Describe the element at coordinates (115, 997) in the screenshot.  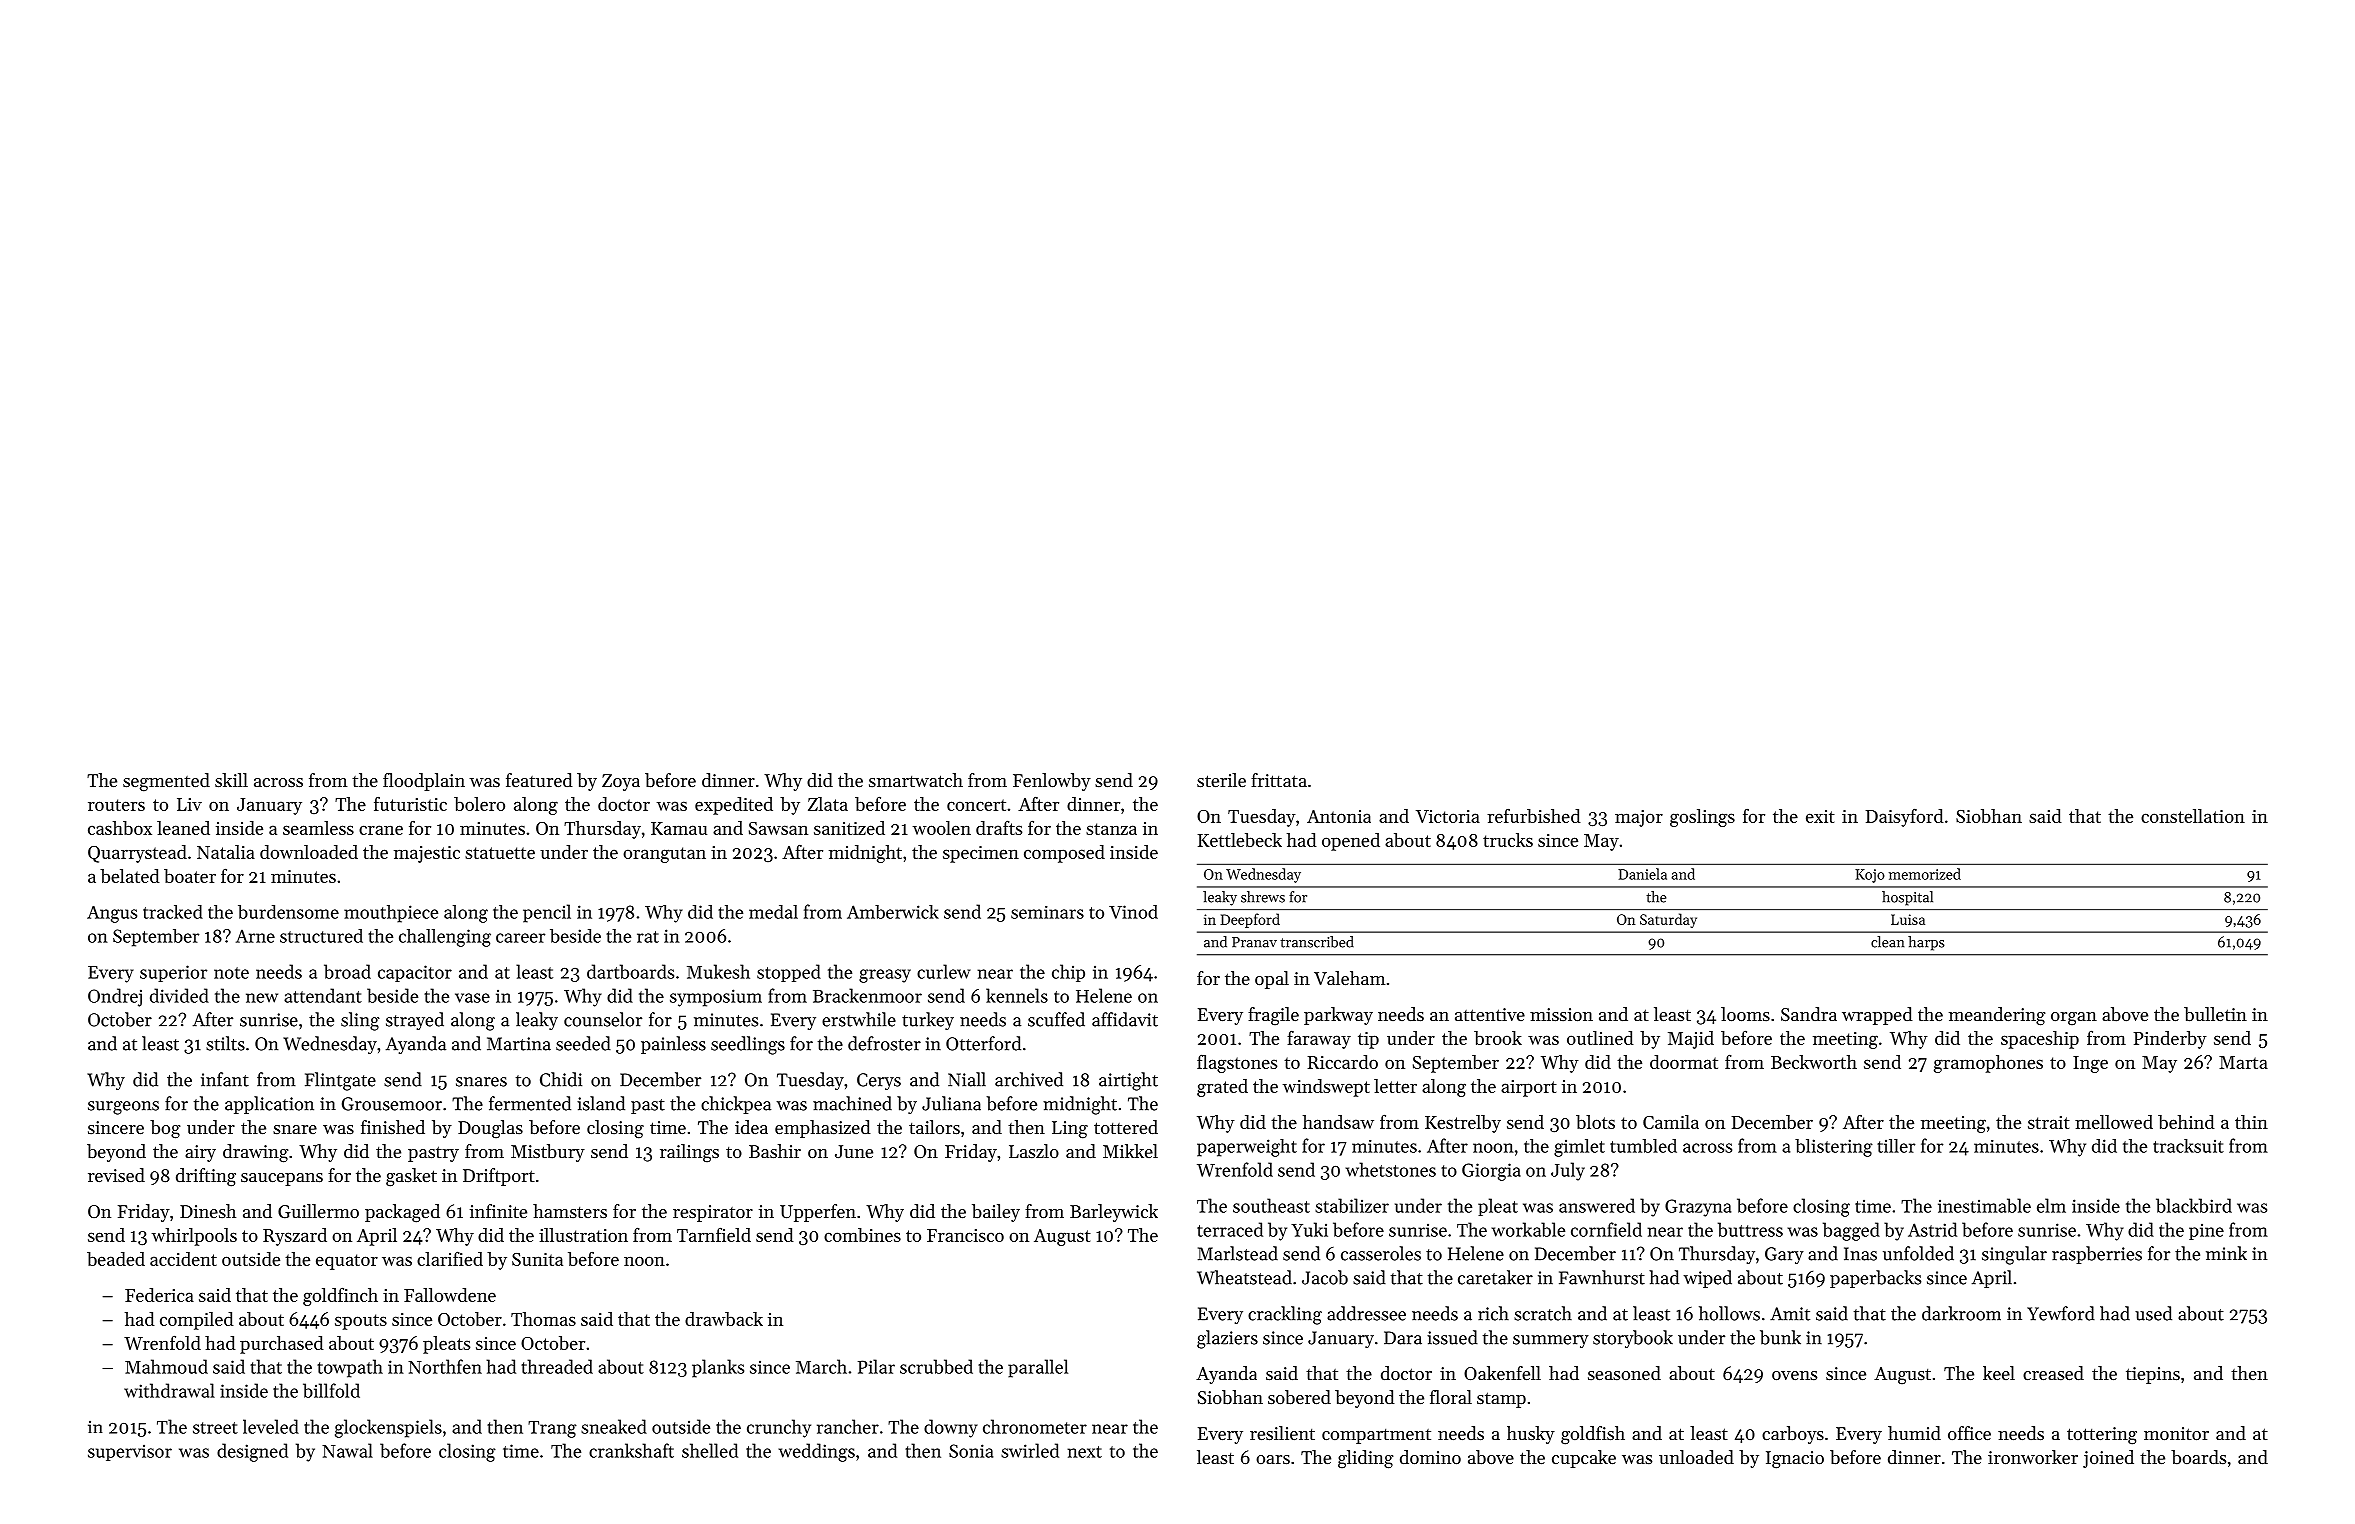
I see `Ondrej` at that location.
